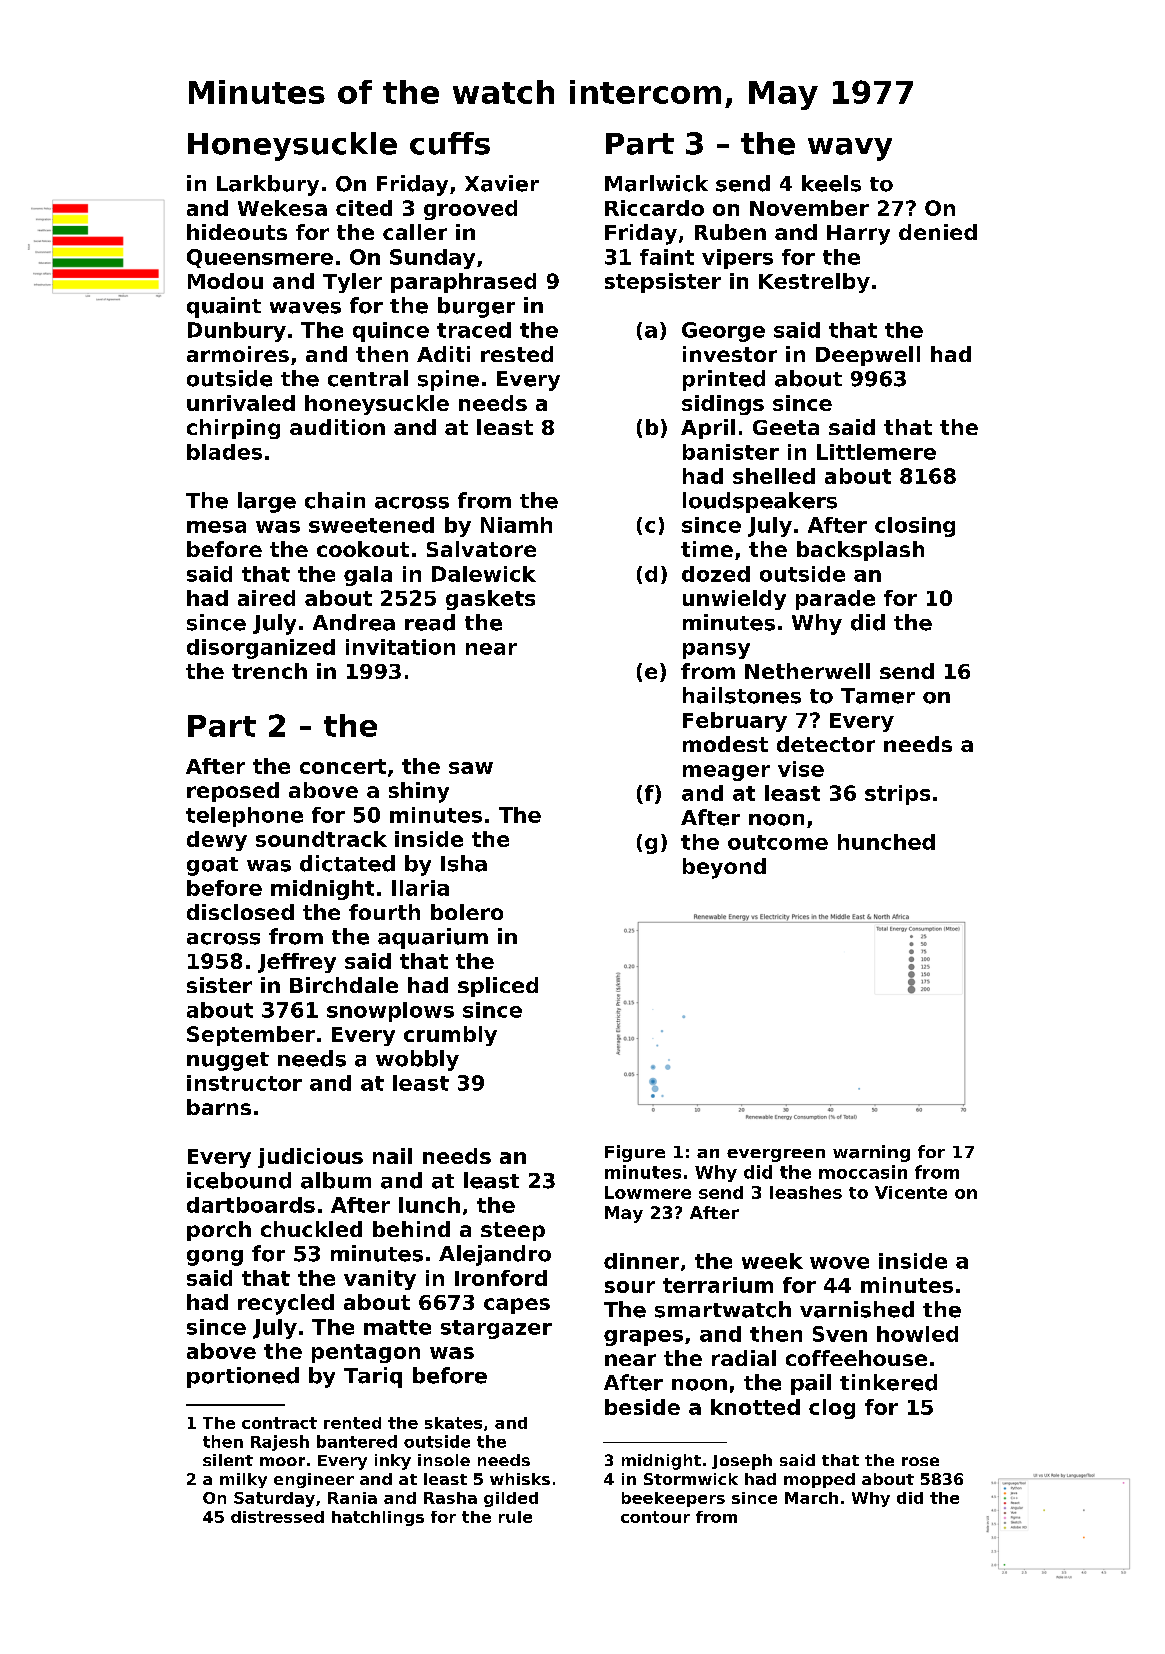  What do you see at coordinates (450, 143) in the document?
I see `cuffs` at bounding box center [450, 143].
